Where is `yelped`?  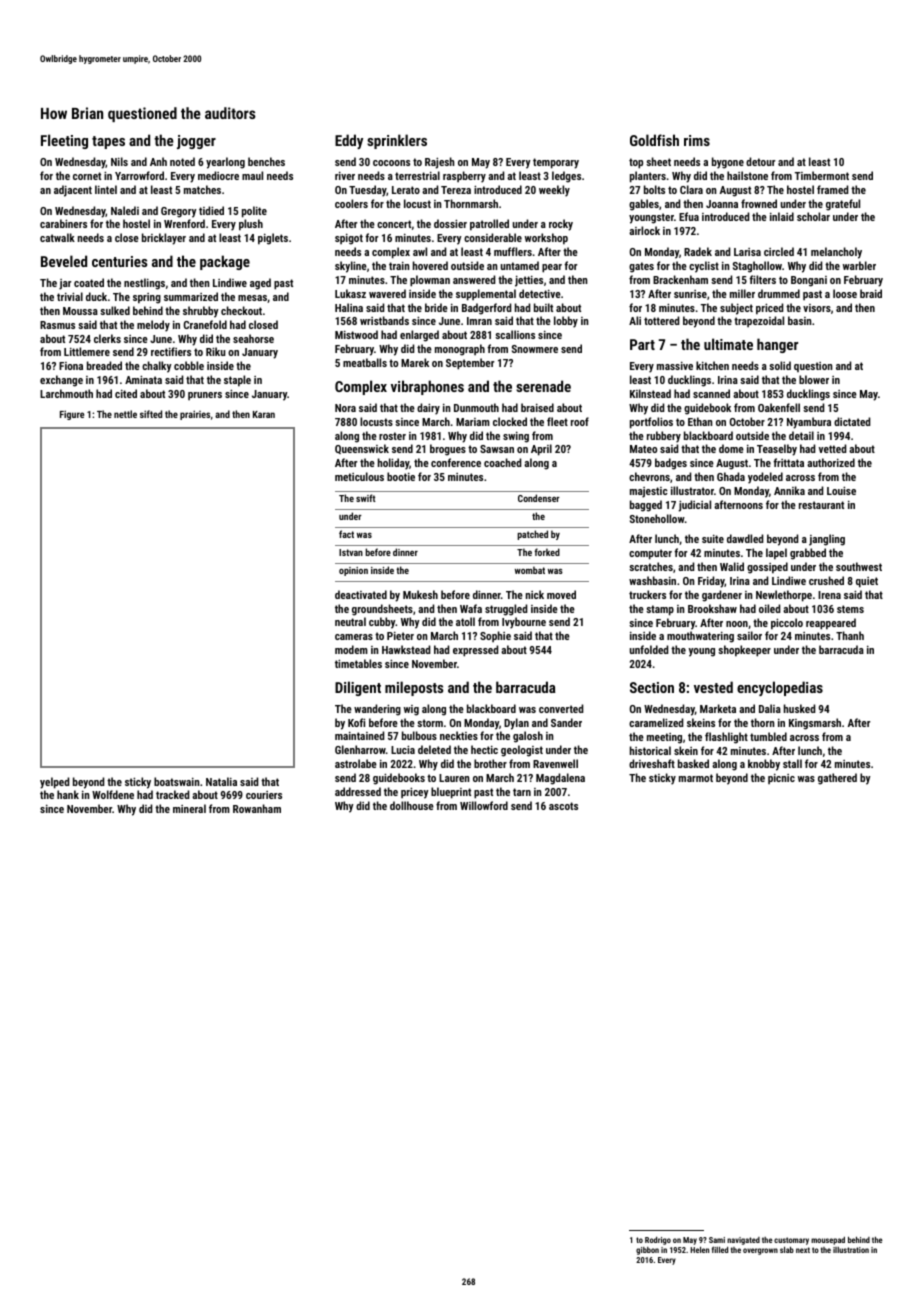 yelped is located at coordinates (54, 783).
